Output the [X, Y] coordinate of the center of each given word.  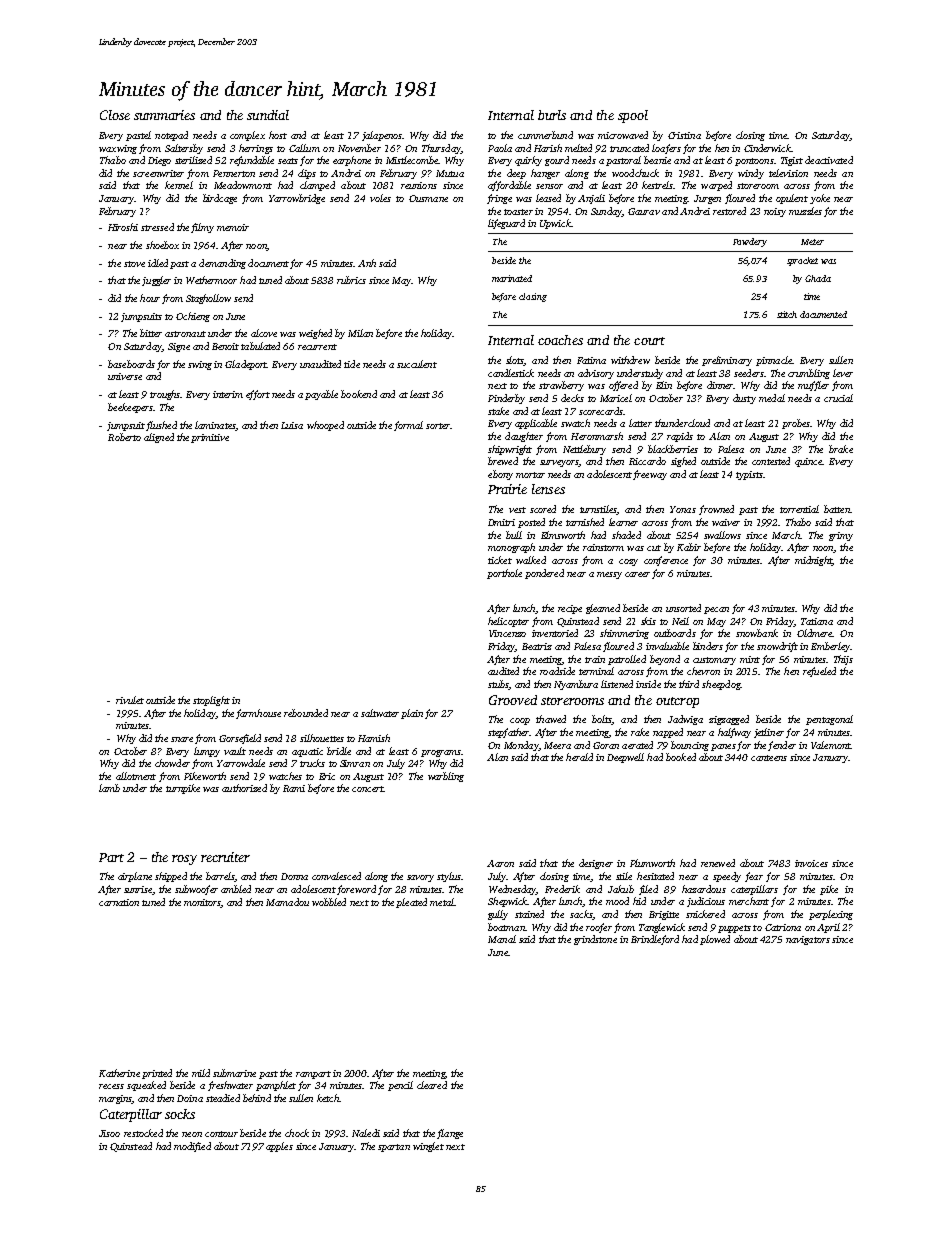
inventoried [555, 633]
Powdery [750, 242]
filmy [202, 228]
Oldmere [814, 633]
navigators [808, 940]
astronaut [185, 334]
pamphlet [276, 1086]
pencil [400, 1086]
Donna [294, 876]
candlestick [511, 373]
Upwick [555, 224]
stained [529, 914]
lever [843, 373]
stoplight [211, 701]
